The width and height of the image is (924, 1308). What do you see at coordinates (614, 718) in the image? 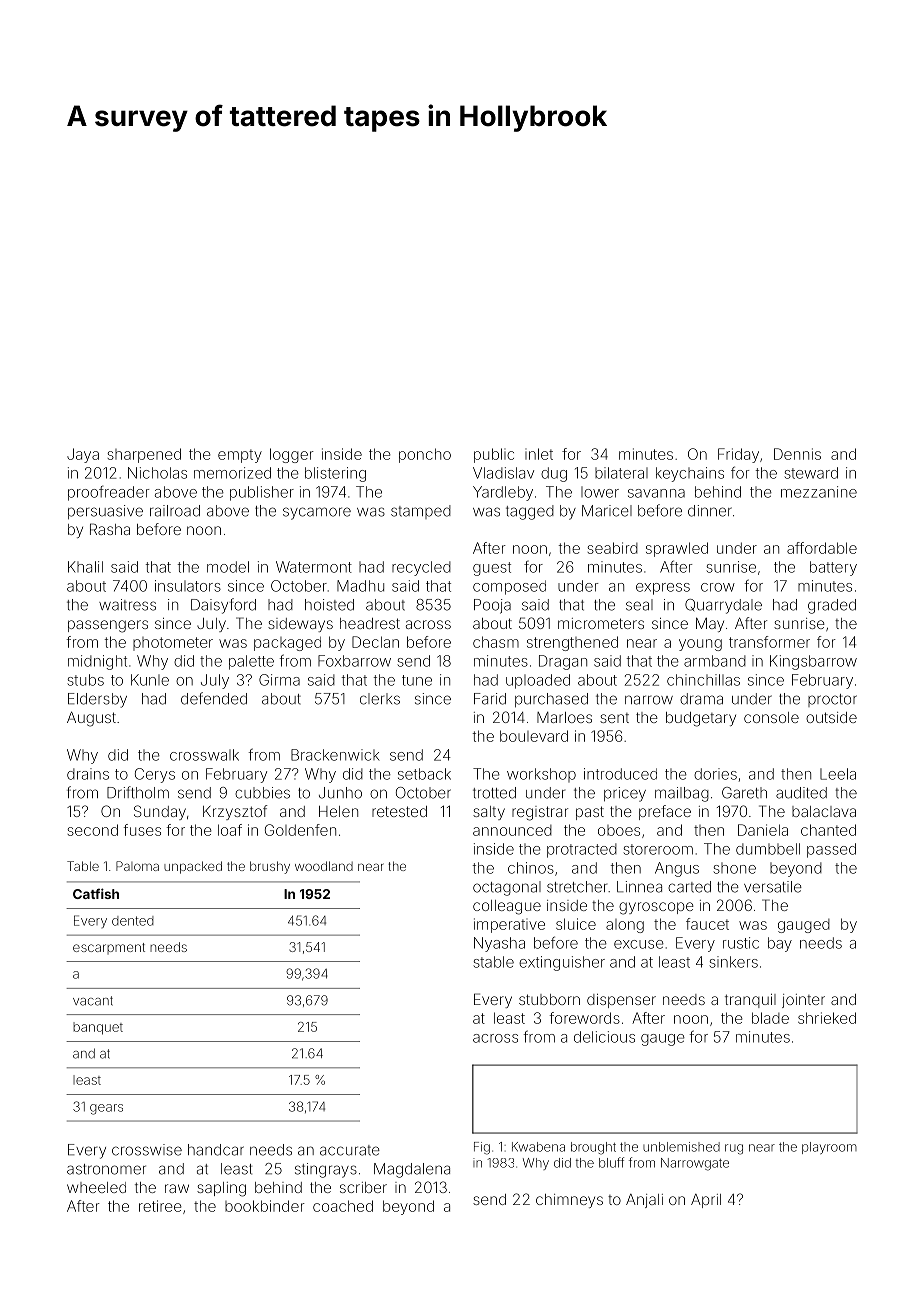
I see `sent` at bounding box center [614, 718].
